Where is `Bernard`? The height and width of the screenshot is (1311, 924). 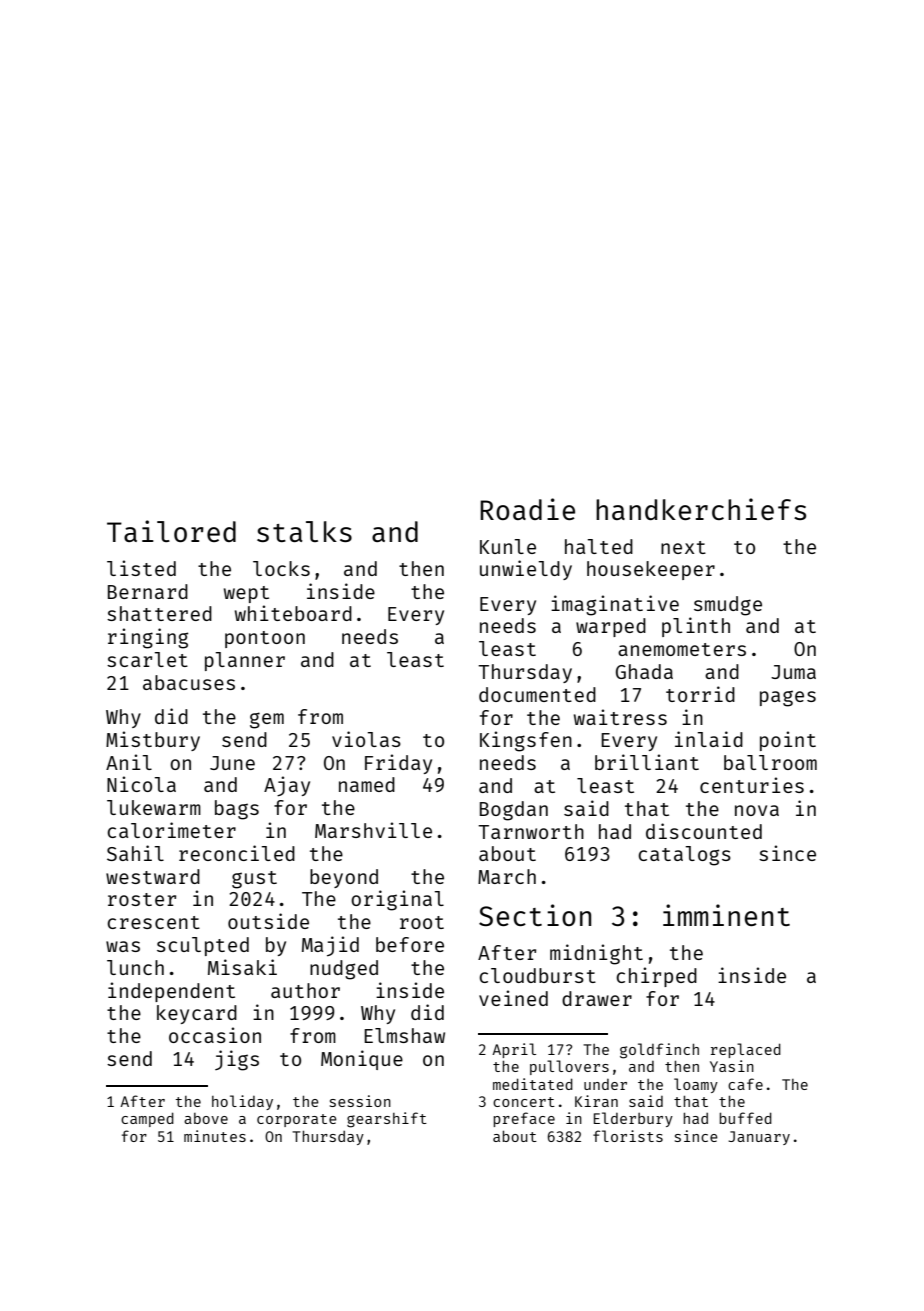 Bernard is located at coordinates (148, 591).
